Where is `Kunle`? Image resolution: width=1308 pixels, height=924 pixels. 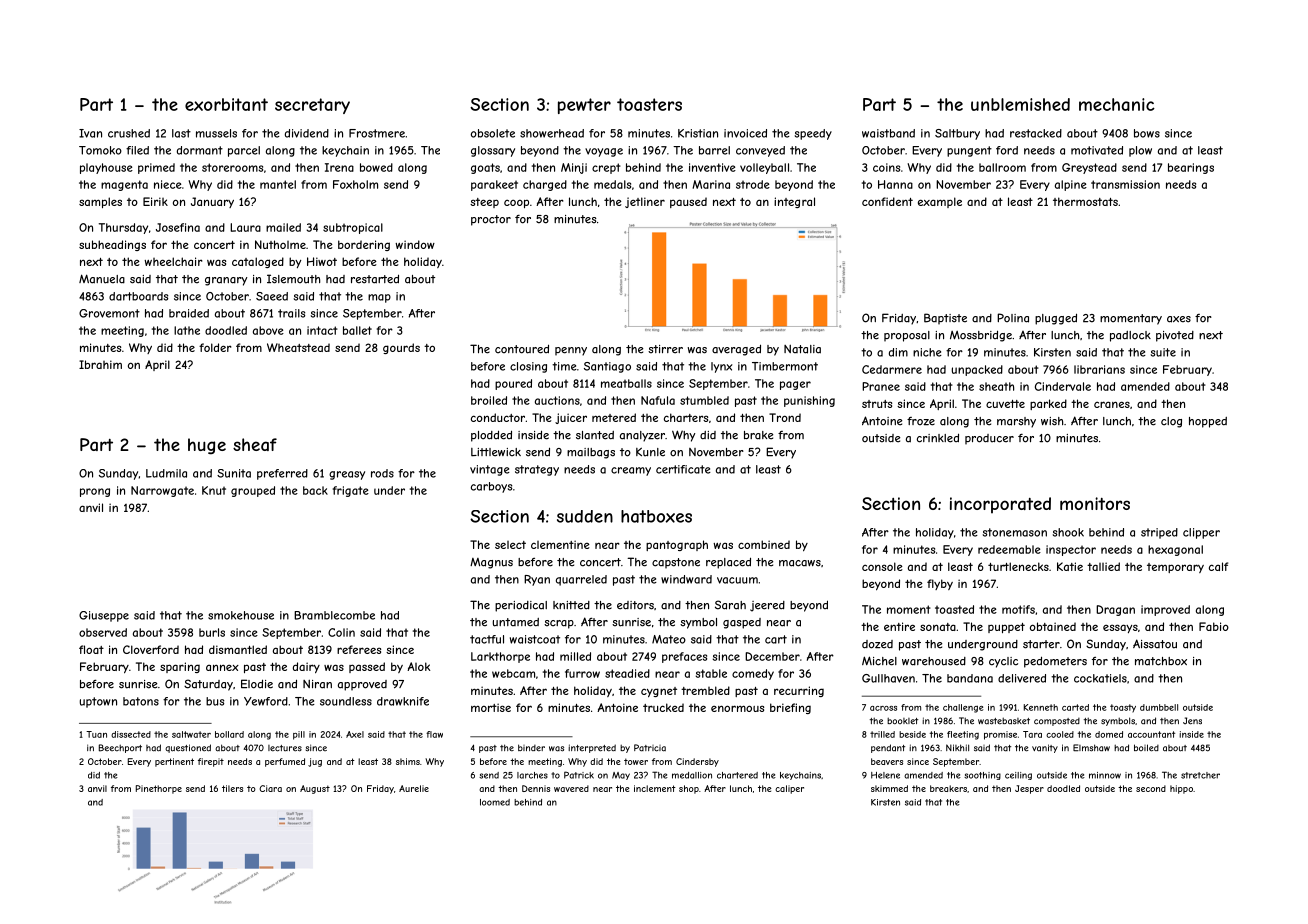 Kunle is located at coordinates (650, 452).
